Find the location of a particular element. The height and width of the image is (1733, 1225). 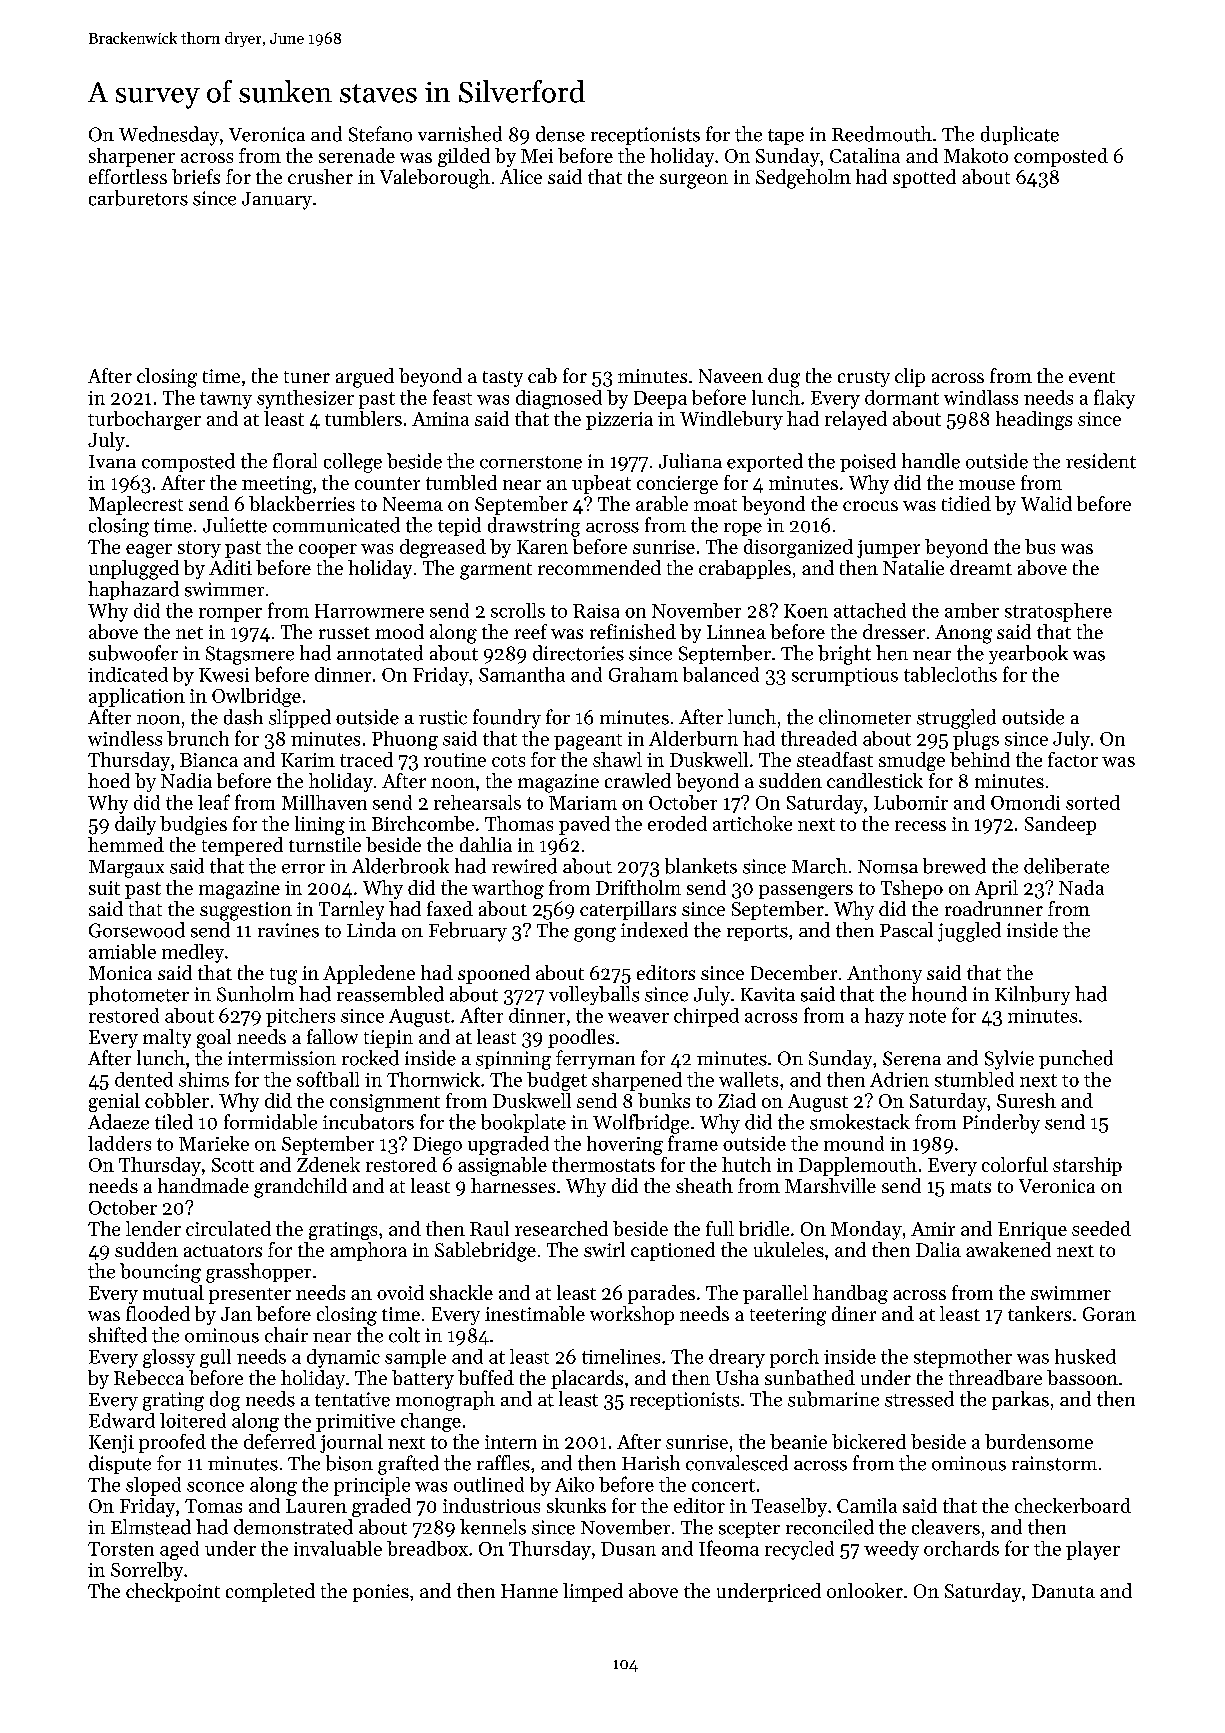

tawny is located at coordinates (226, 400).
